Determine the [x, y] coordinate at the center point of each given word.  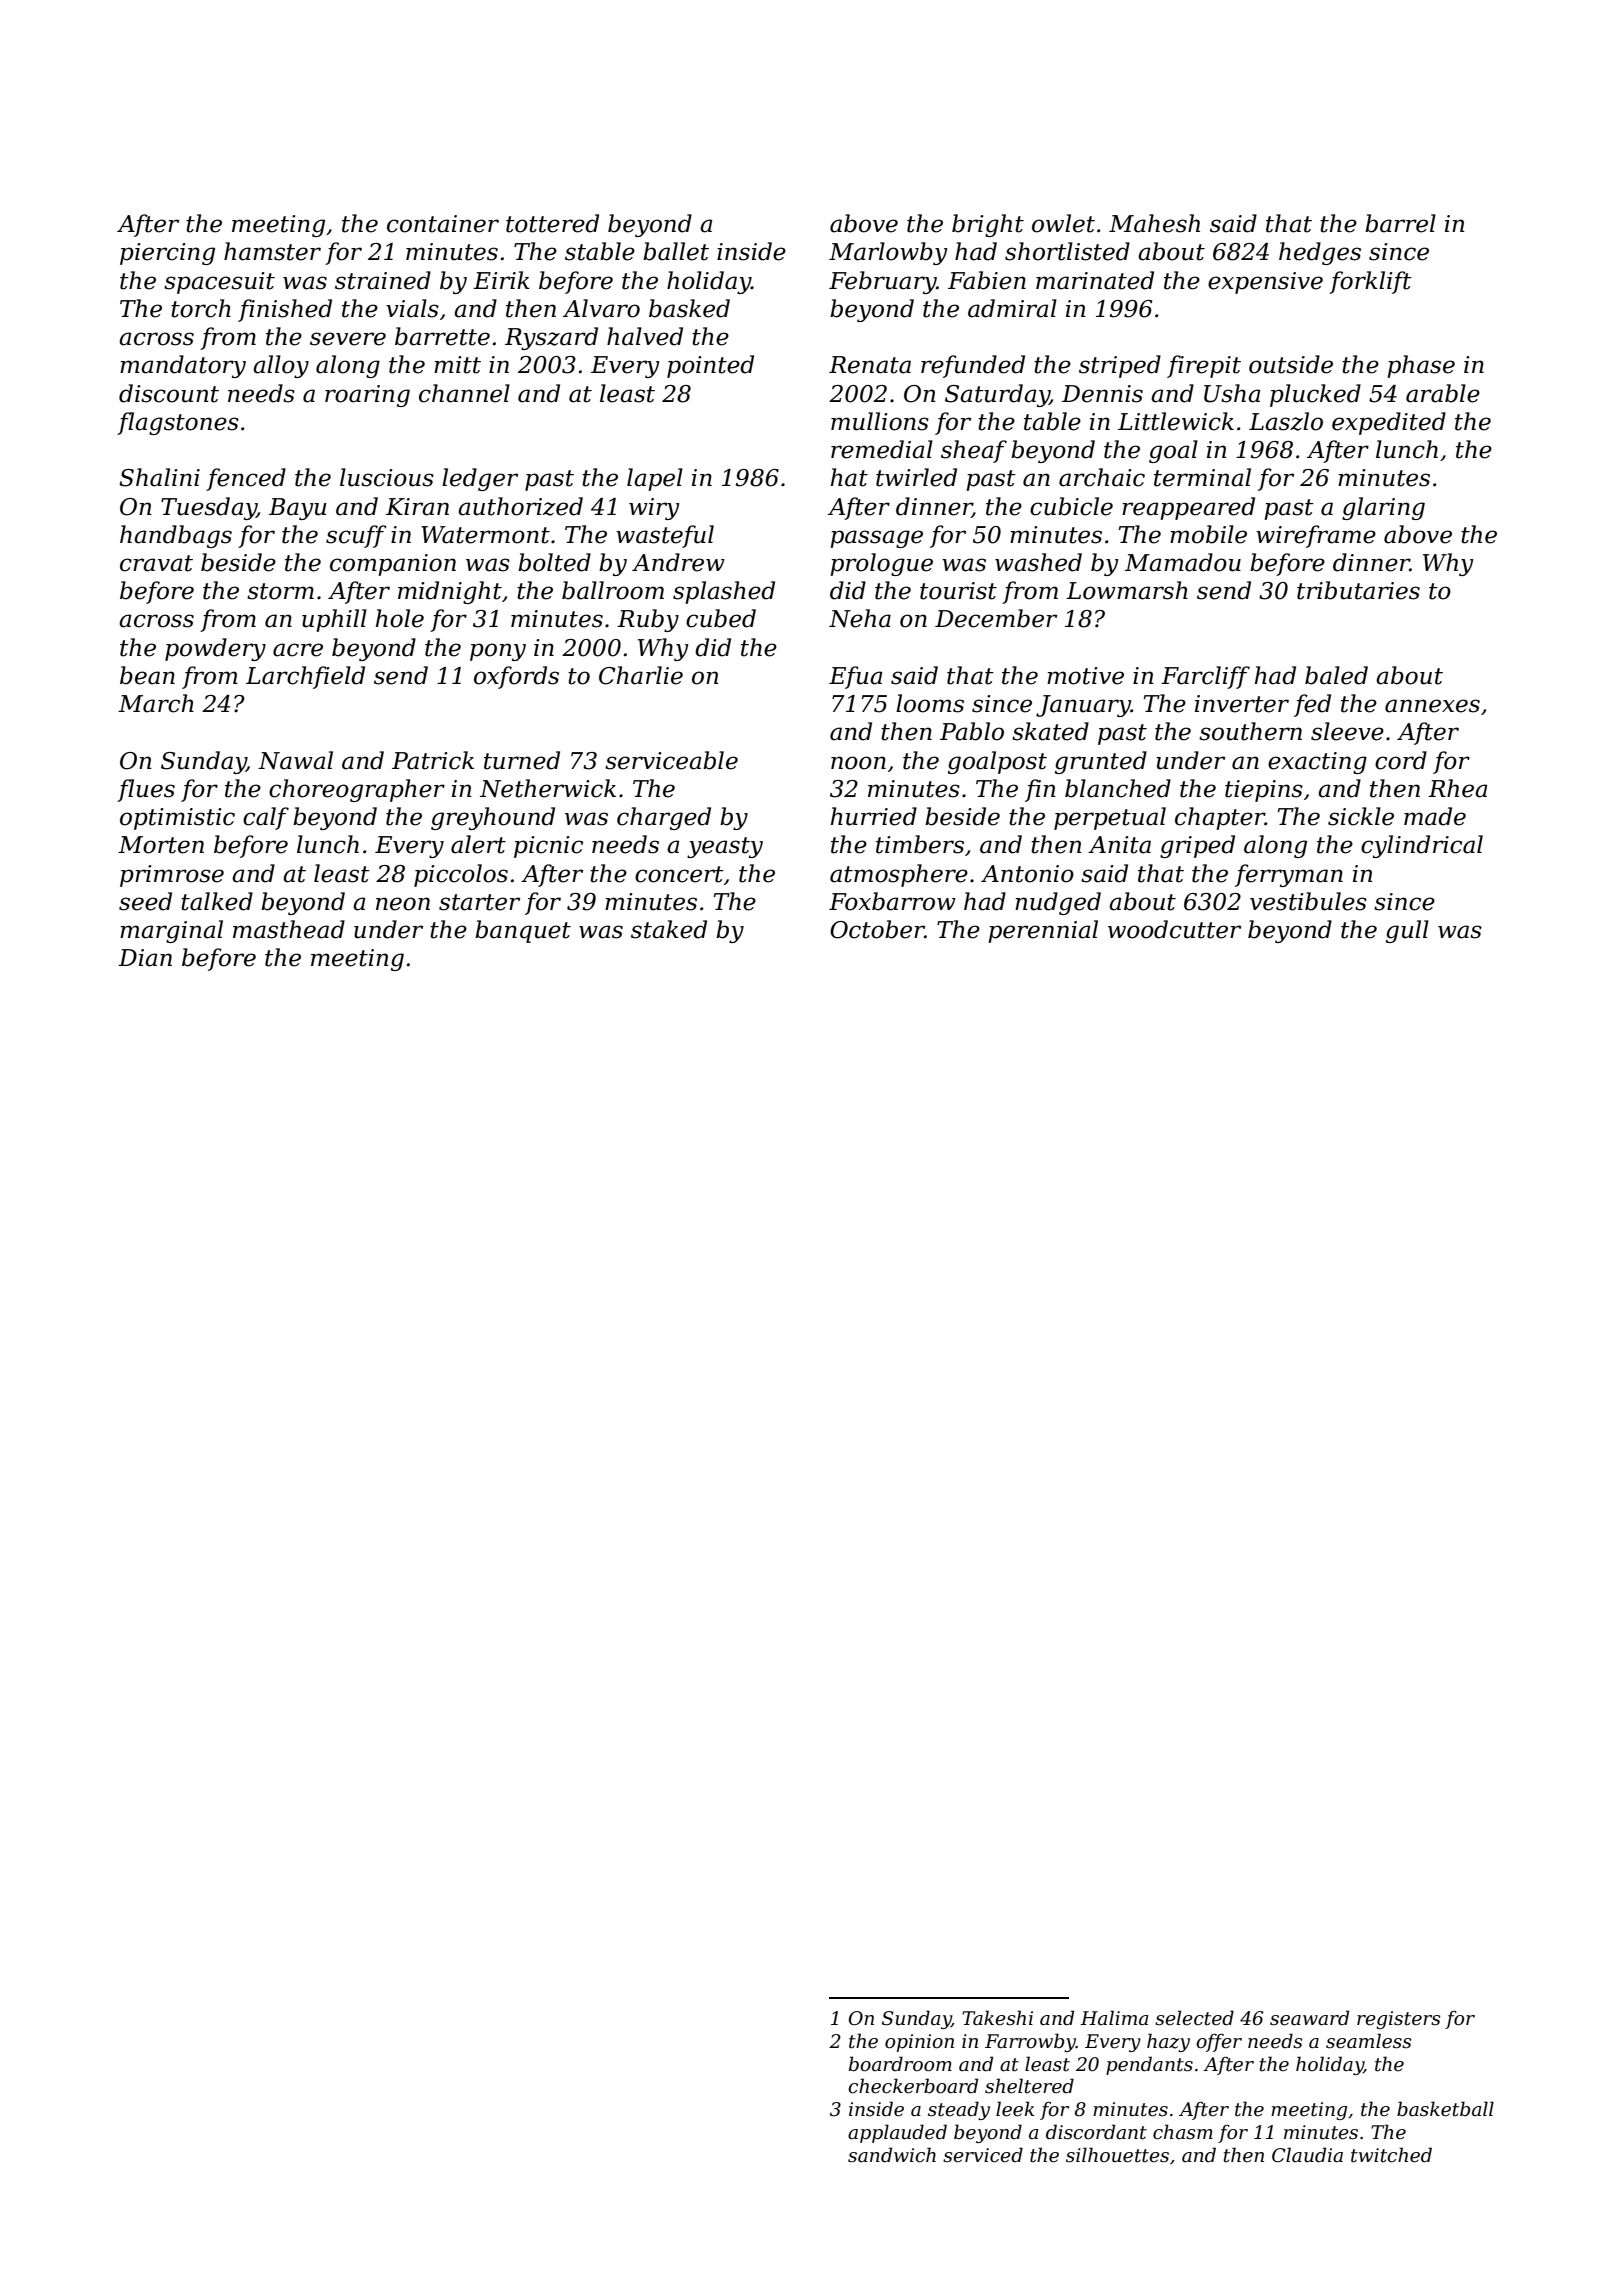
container [443, 224]
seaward [1309, 2018]
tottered [552, 223]
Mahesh [1154, 223]
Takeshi [997, 2018]
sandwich [892, 2155]
